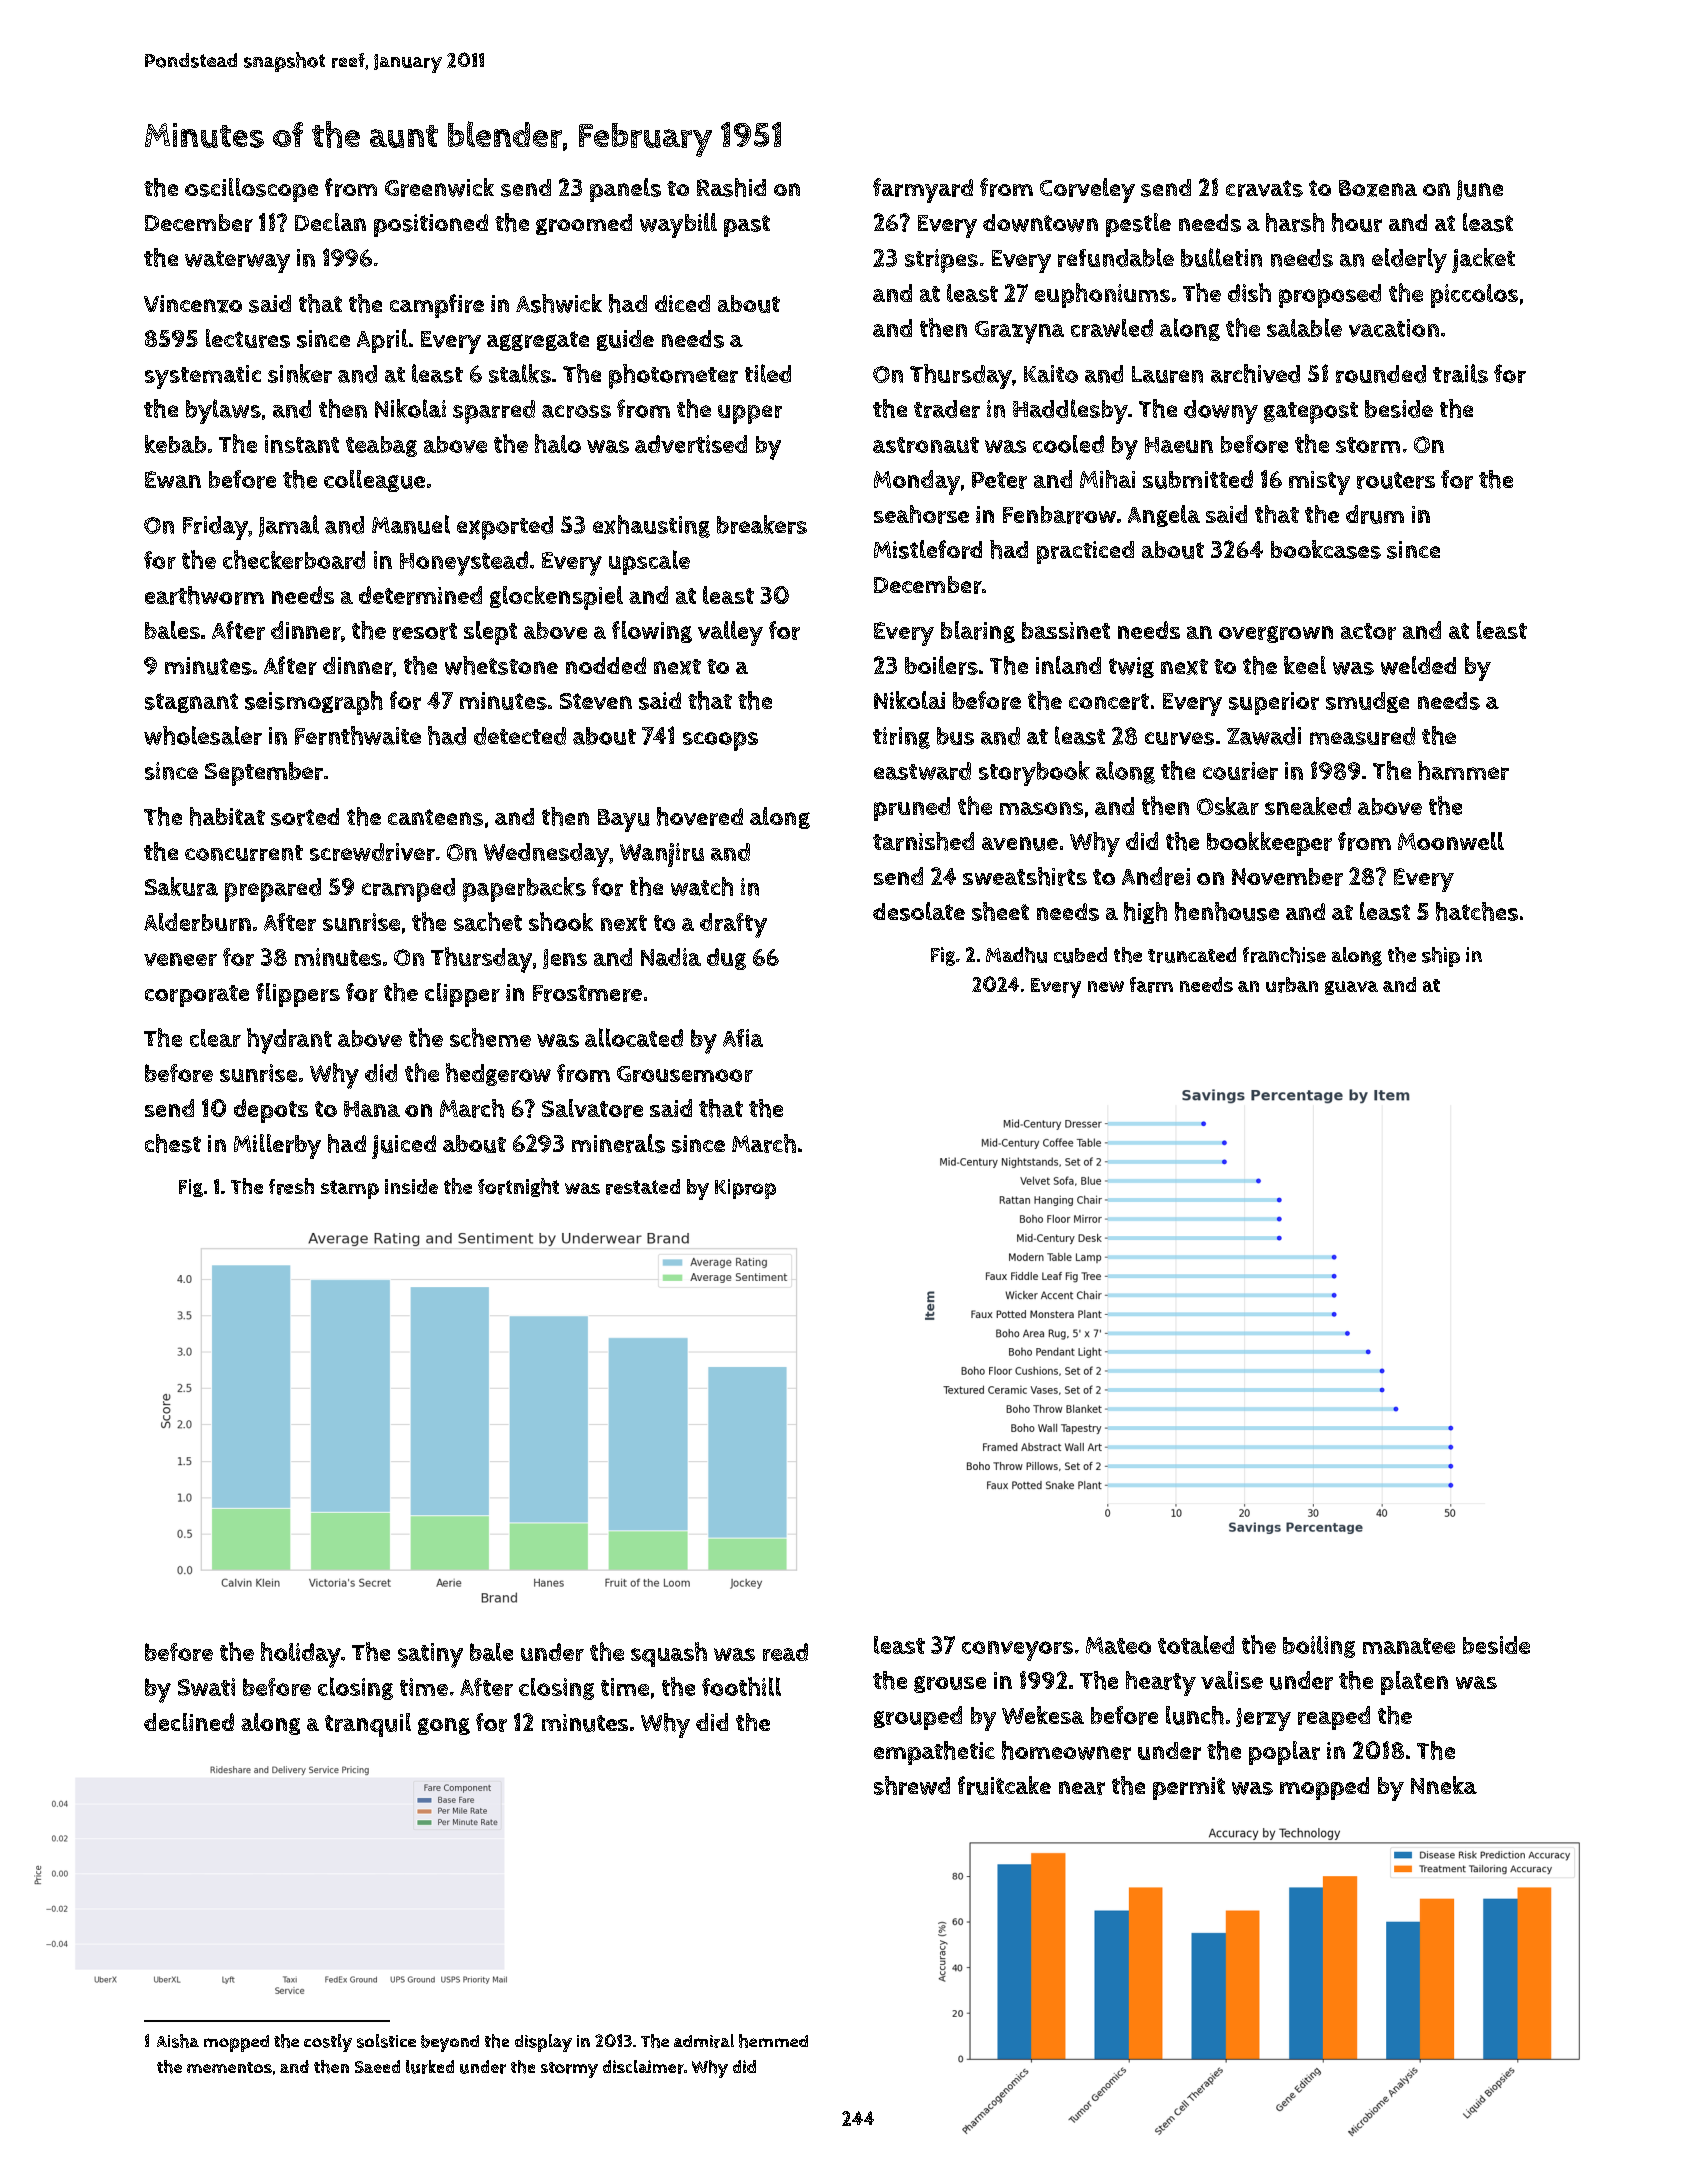 Image resolution: width=1683 pixels, height=2178 pixels. Describe the element at coordinates (251, 190) in the screenshot. I see `oscilloscope` at that location.
